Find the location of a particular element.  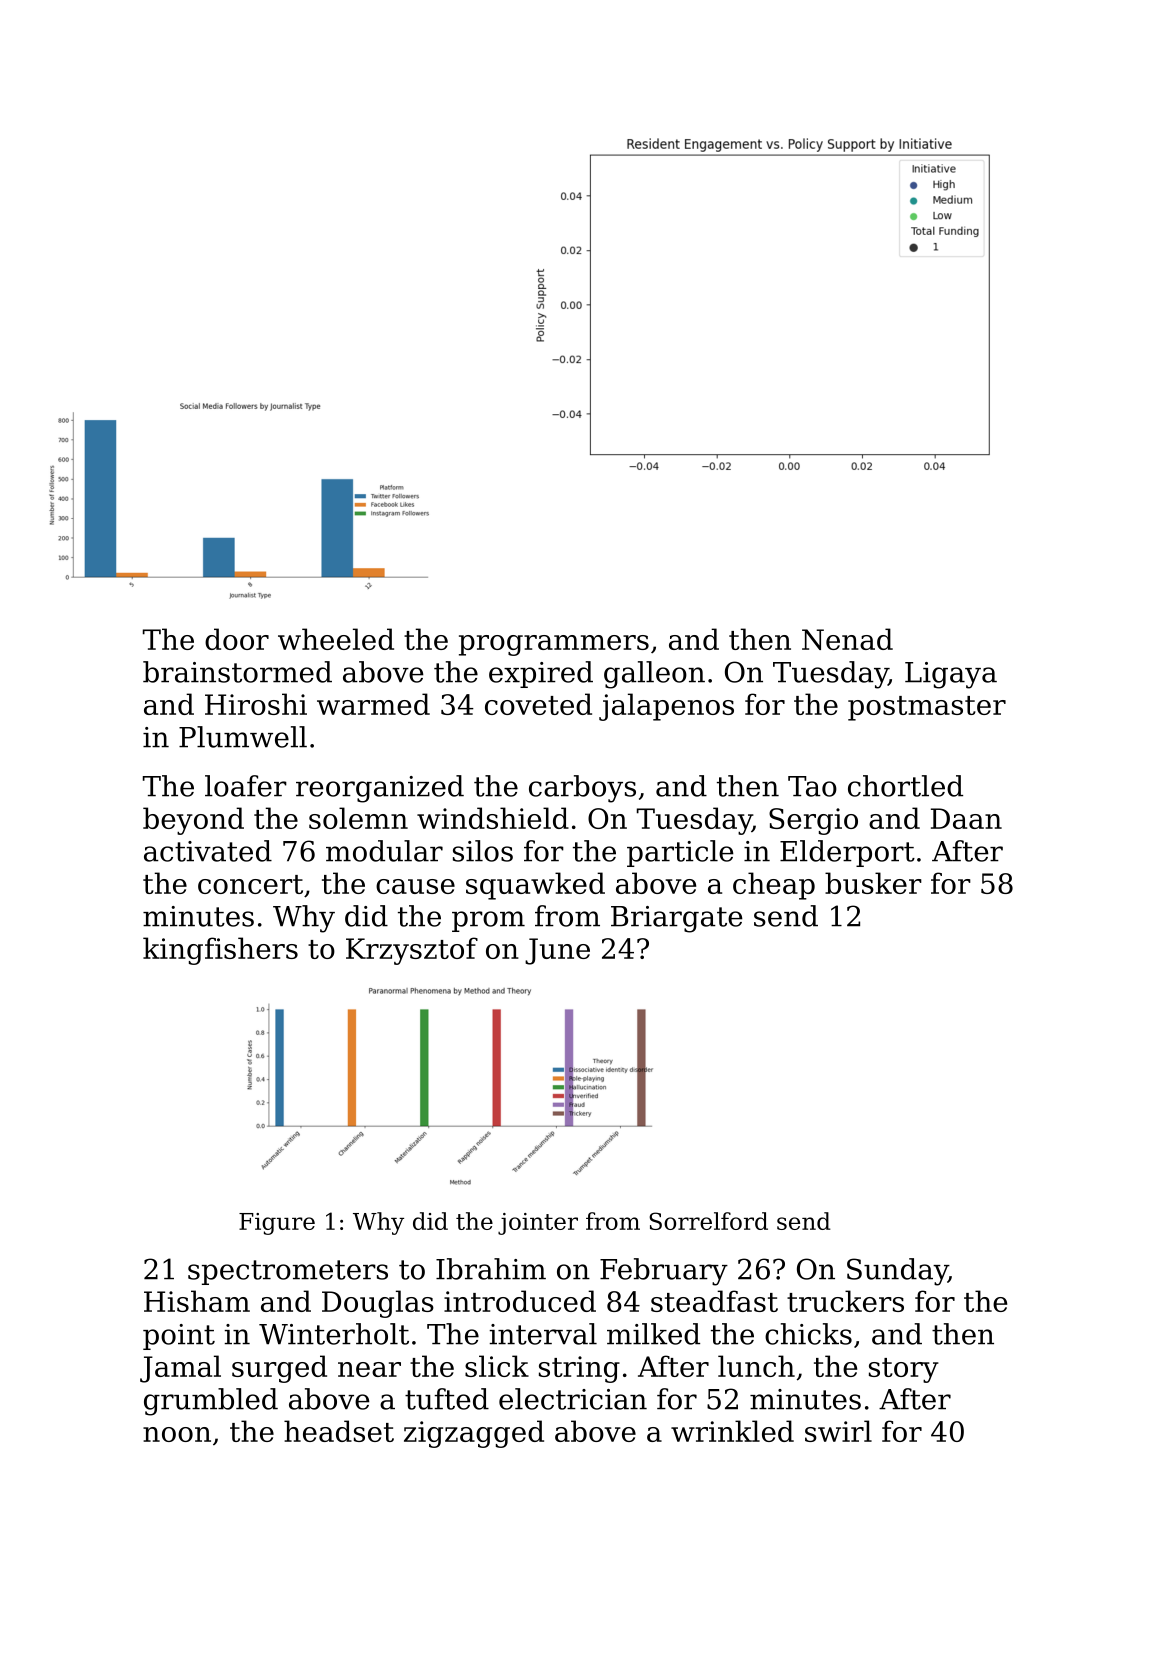

Briargate is located at coordinates (677, 919).
